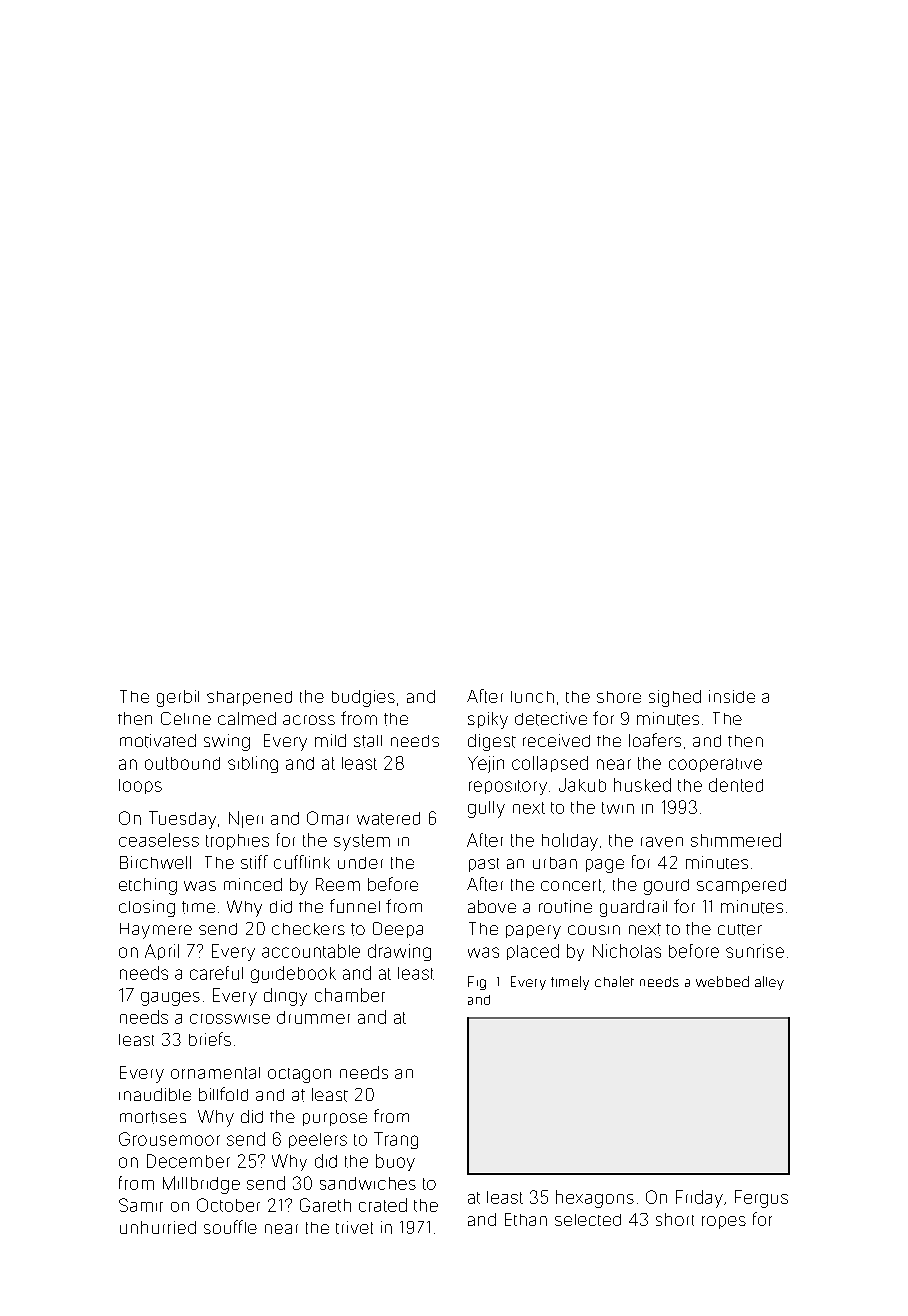 The width and height of the image is (908, 1316). Describe the element at coordinates (178, 698) in the image. I see `gerbil` at that location.
